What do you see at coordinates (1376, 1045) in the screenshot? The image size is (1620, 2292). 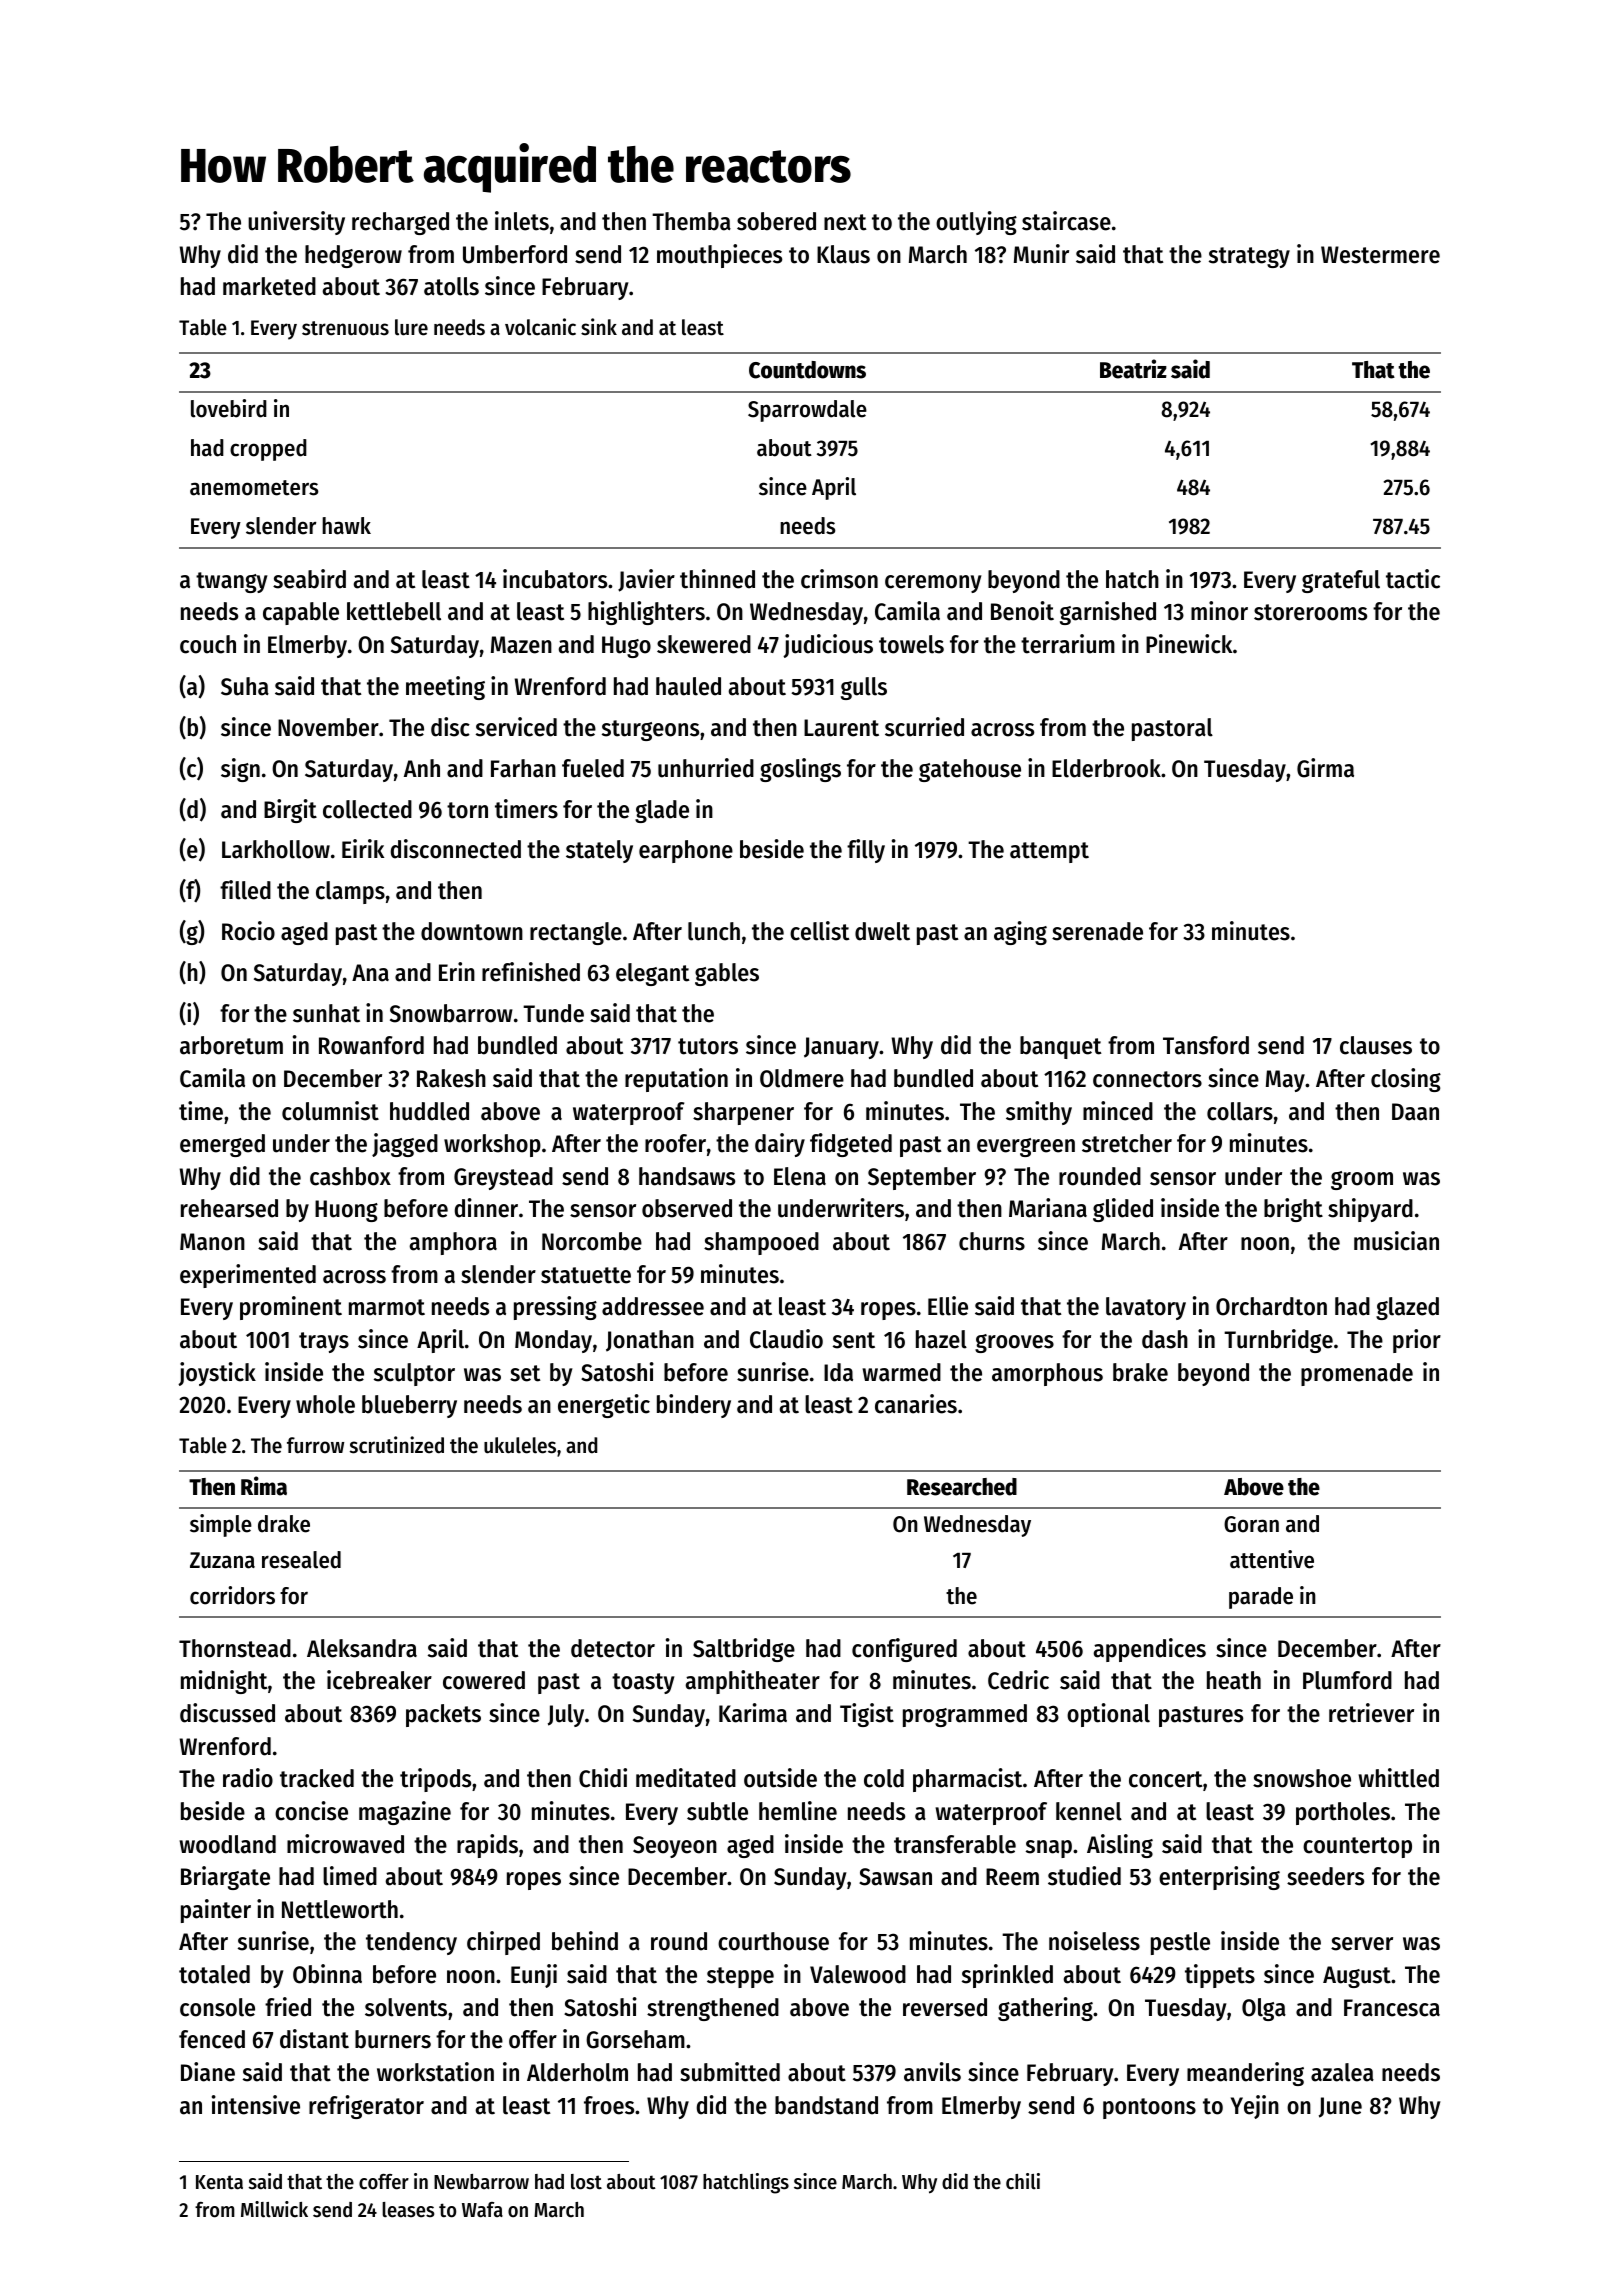 I see `clauses` at bounding box center [1376, 1045].
